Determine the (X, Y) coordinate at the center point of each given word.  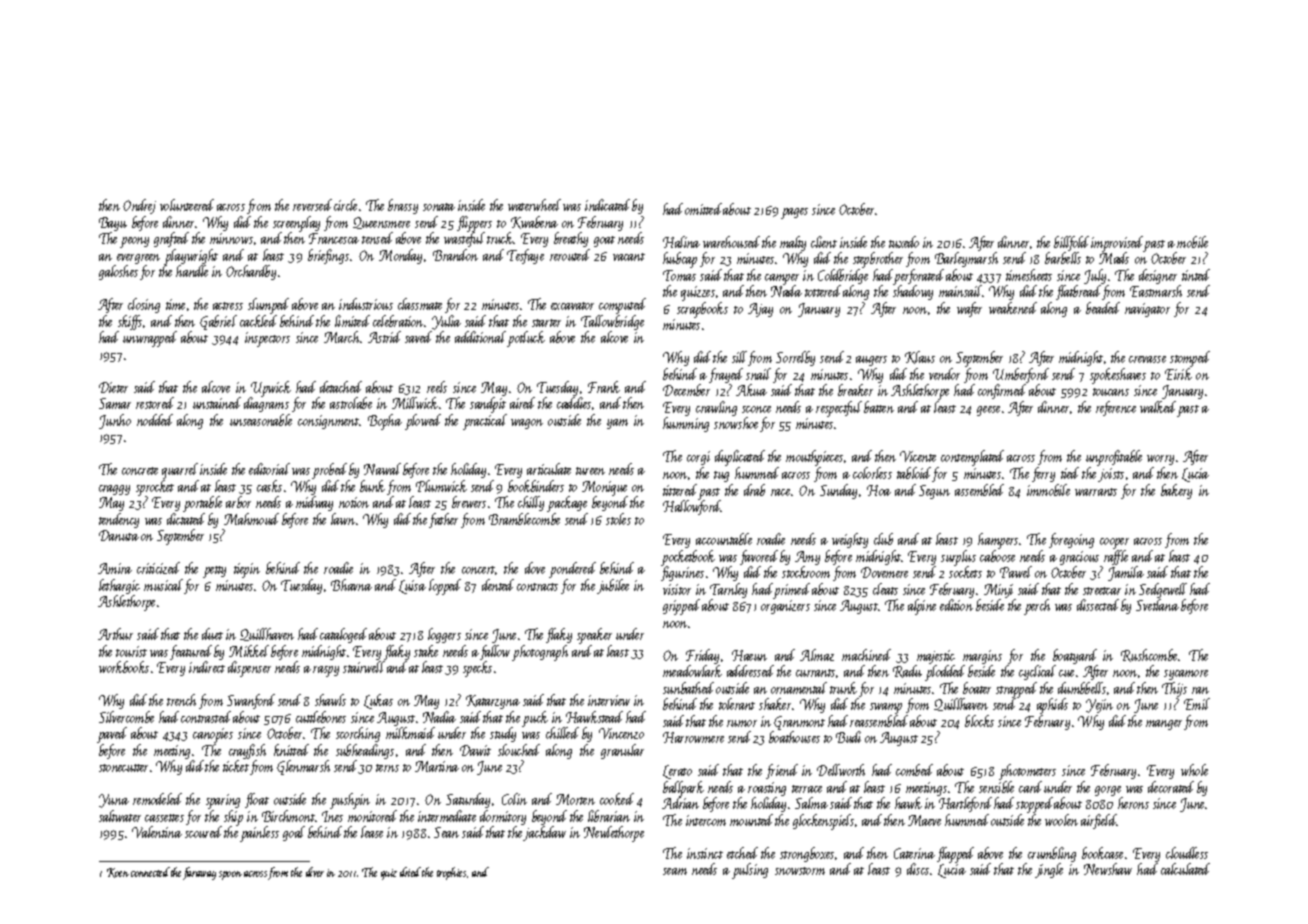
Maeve (924, 820)
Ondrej (139, 206)
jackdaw (545, 833)
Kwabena (534, 222)
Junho (115, 421)
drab (754, 490)
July (1095, 276)
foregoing (1071, 540)
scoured (203, 832)
